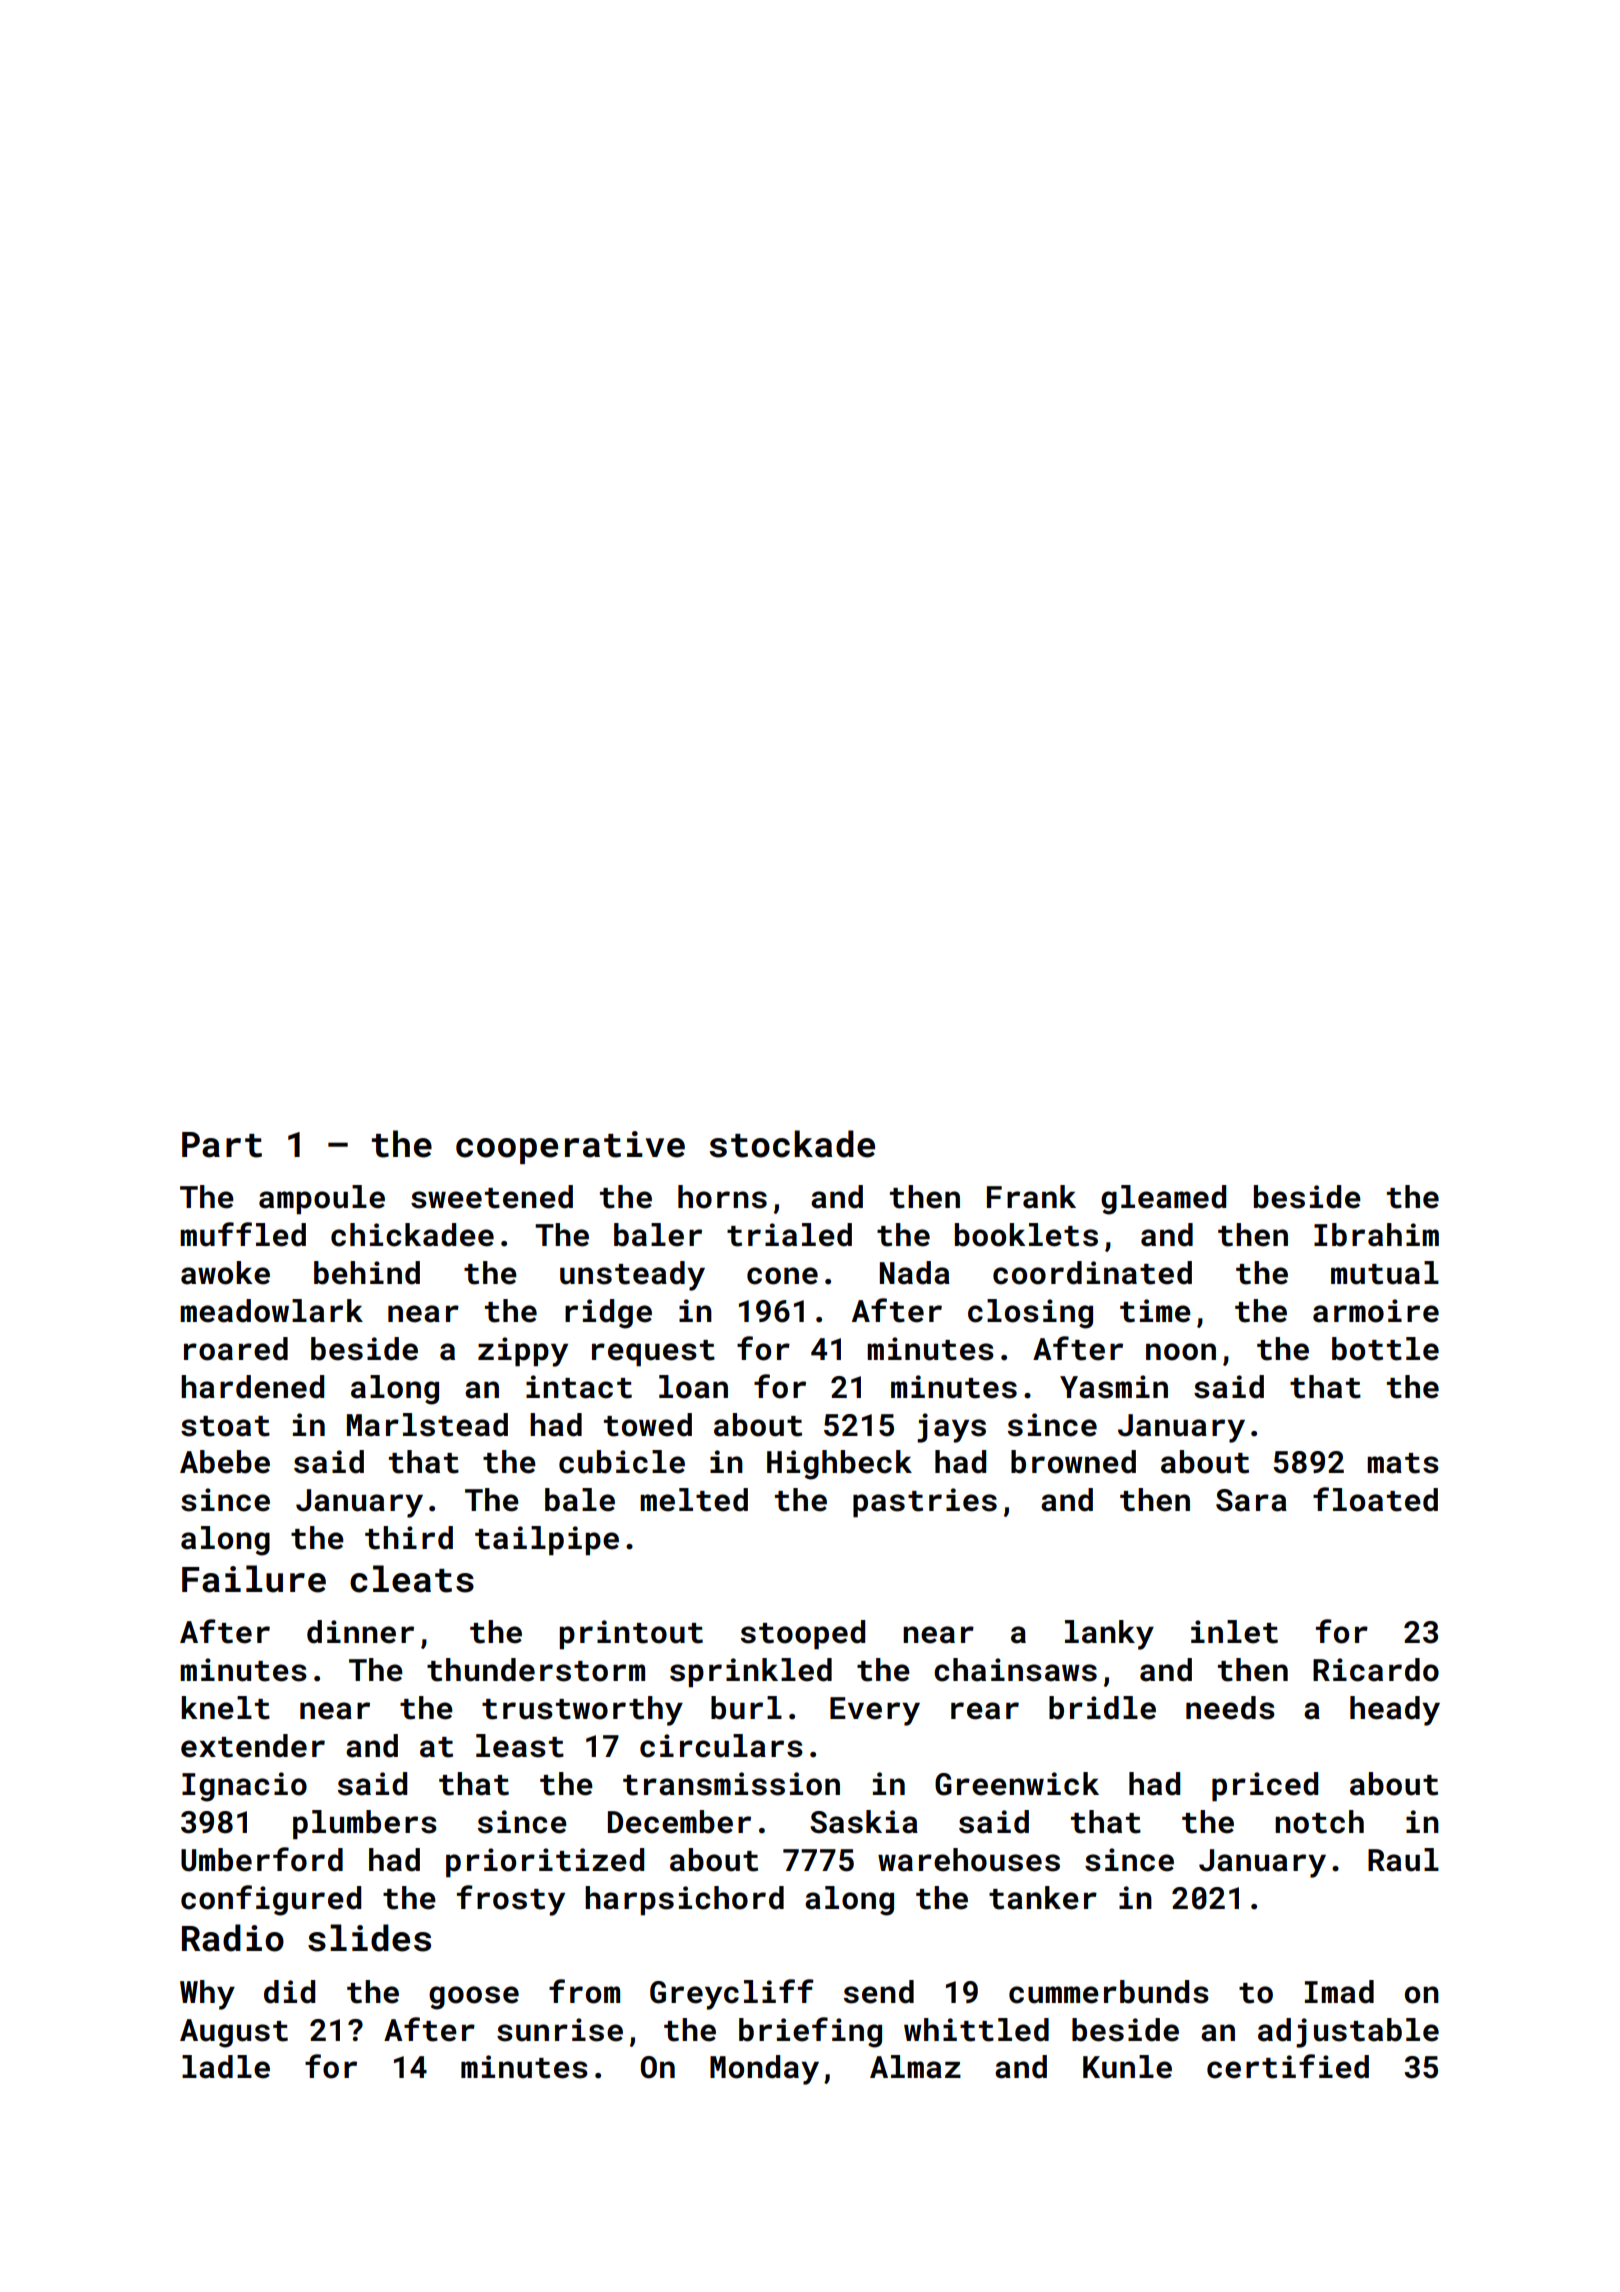 The width and height of the page is (1620, 2292). Describe the element at coordinates (925, 1502) in the page. I see `pastries` at that location.
